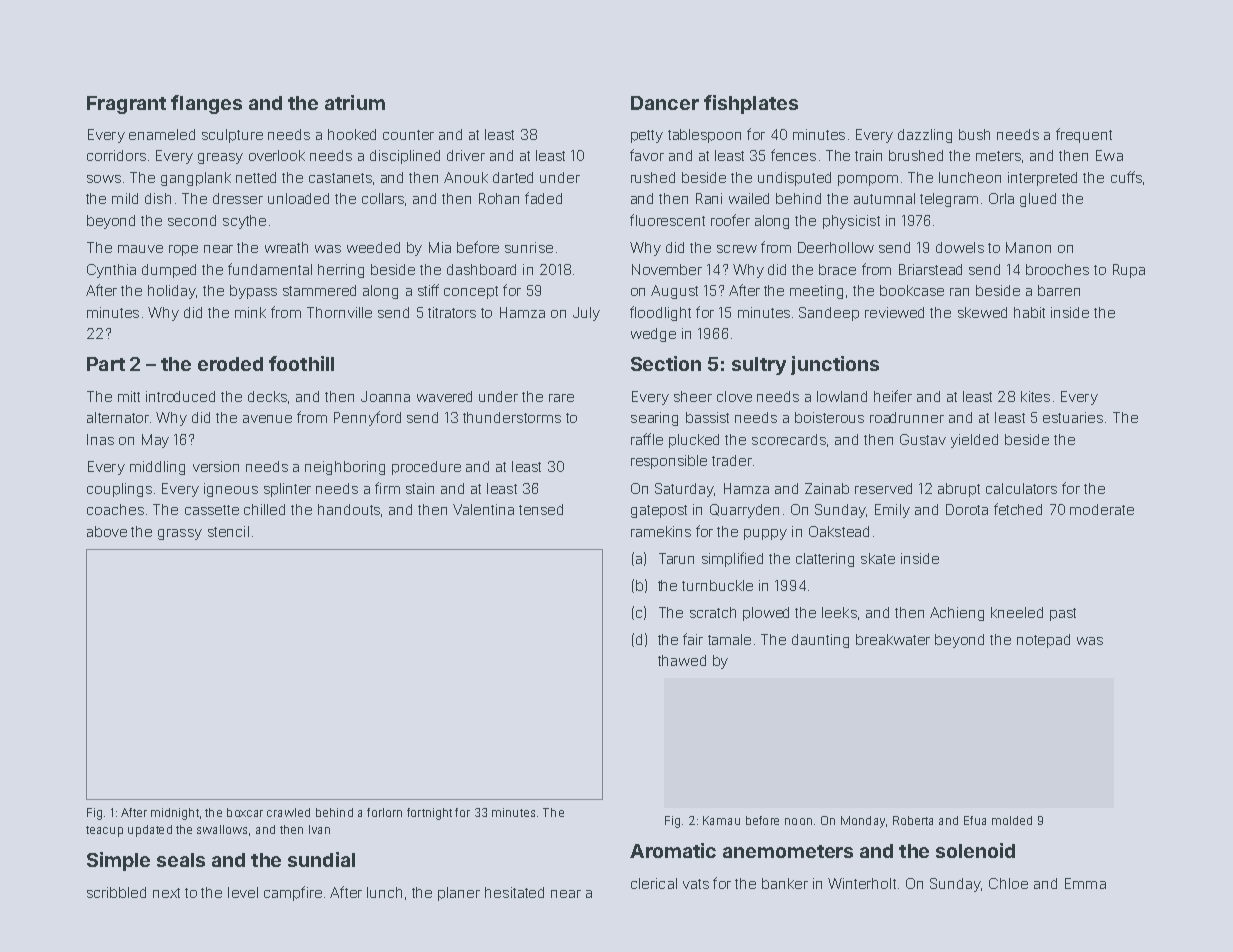  What do you see at coordinates (384, 812) in the screenshot?
I see `forlorn` at bounding box center [384, 812].
